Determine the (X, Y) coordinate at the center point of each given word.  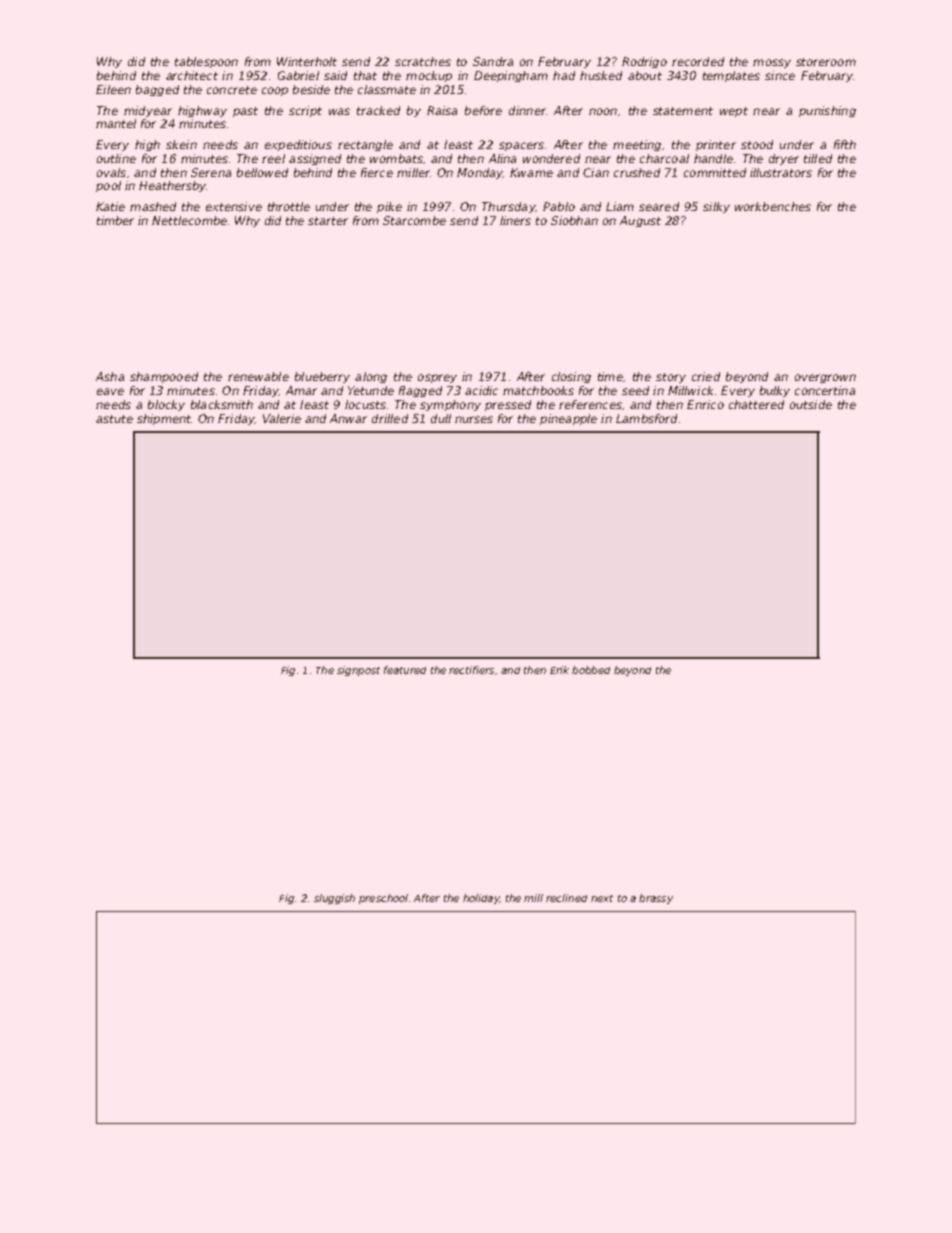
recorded (698, 61)
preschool (383, 899)
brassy (656, 899)
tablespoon (206, 62)
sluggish (334, 899)
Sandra (493, 61)
